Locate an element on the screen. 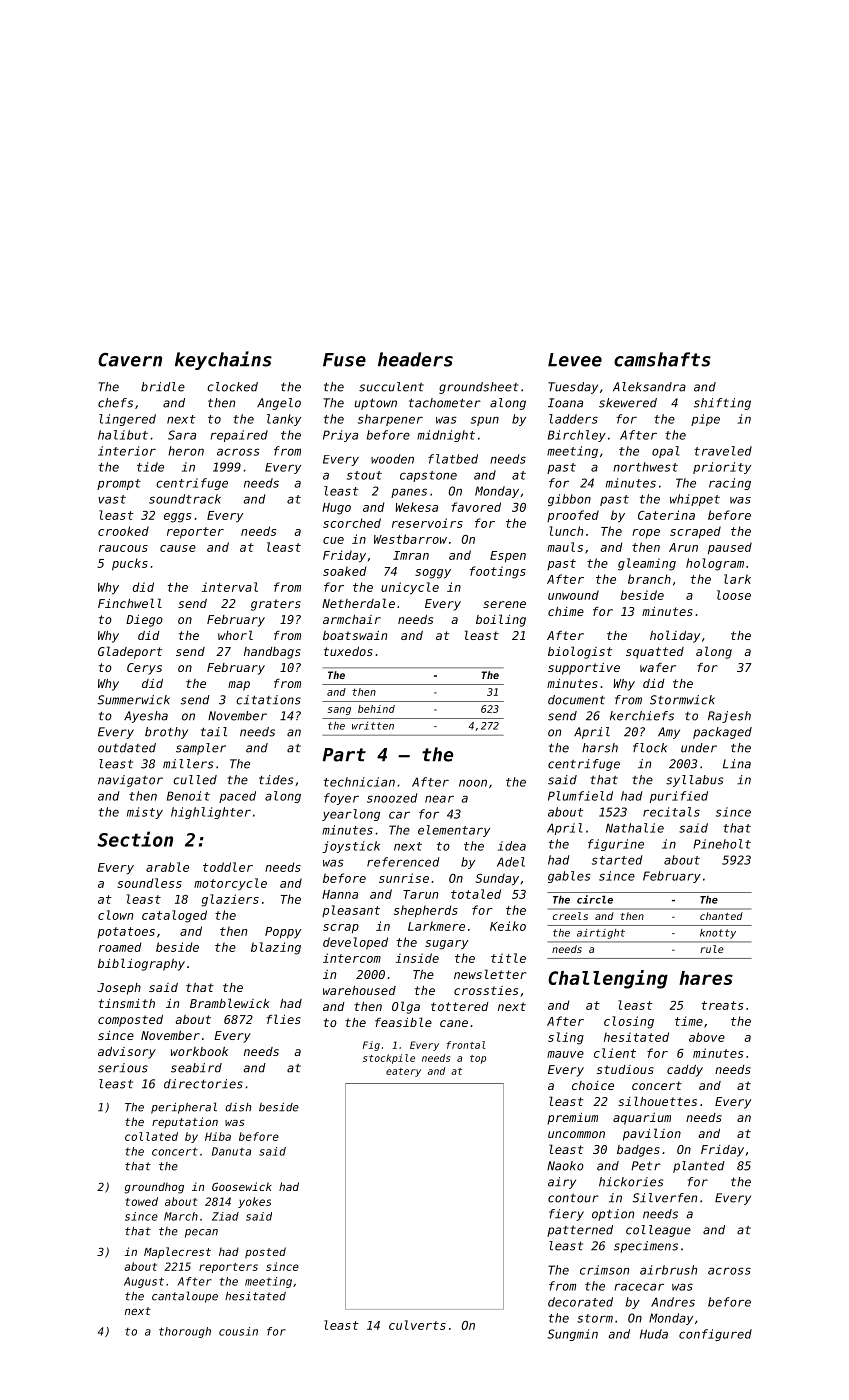  Huda is located at coordinates (654, 1334).
